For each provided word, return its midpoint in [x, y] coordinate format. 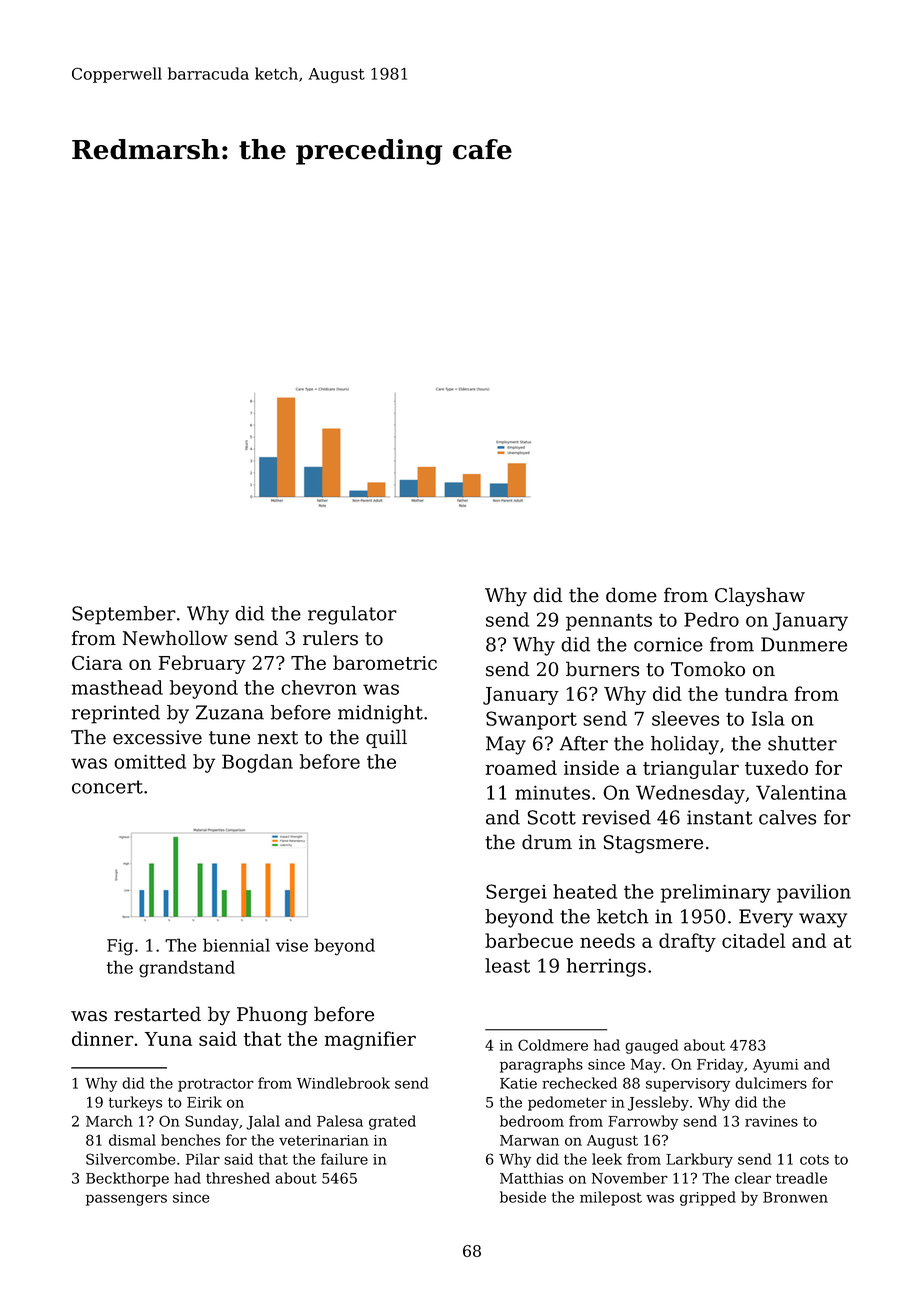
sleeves [685, 718]
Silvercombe [131, 1159]
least [507, 965]
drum [547, 842]
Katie [518, 1083]
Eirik [204, 1102]
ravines [771, 1121]
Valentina [801, 792]
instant [720, 817]
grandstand [187, 969]
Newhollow [175, 638]
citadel [753, 940]
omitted [150, 761]
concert [107, 787]
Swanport [531, 720]
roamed [521, 767]
